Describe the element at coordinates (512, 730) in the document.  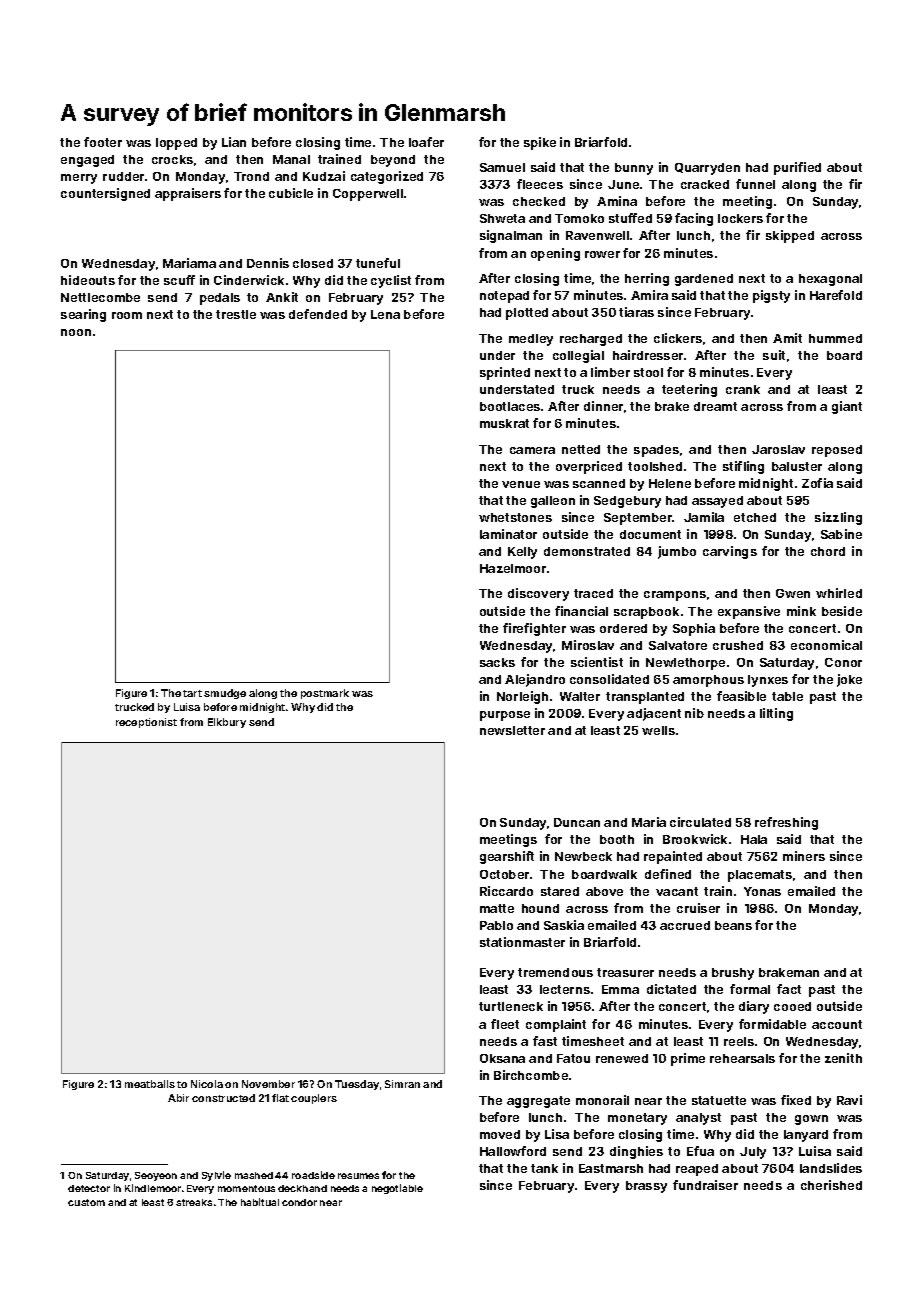
I see `newsletter` at that location.
